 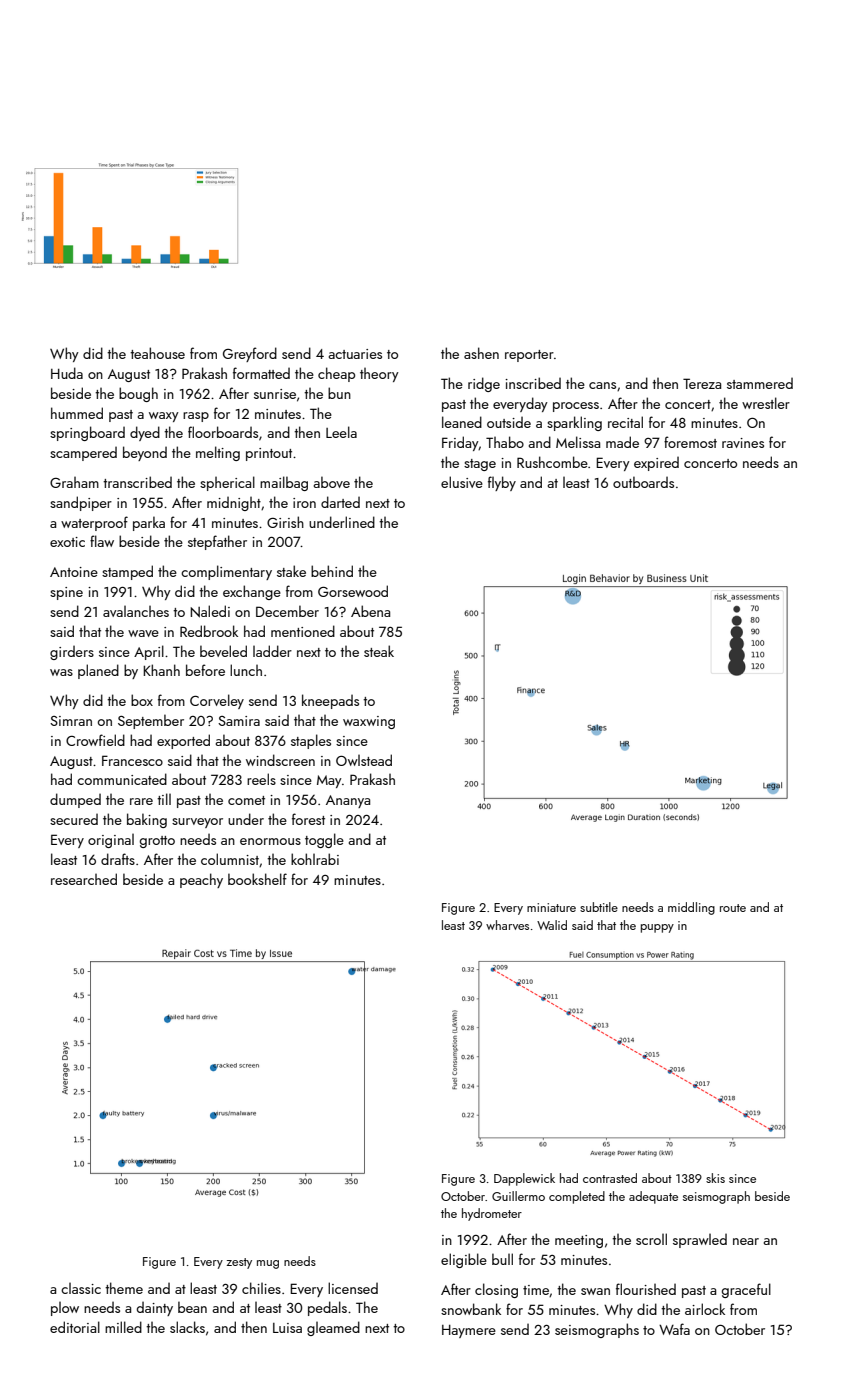 What do you see at coordinates (145, 433) in the screenshot?
I see `dyed` at bounding box center [145, 433].
